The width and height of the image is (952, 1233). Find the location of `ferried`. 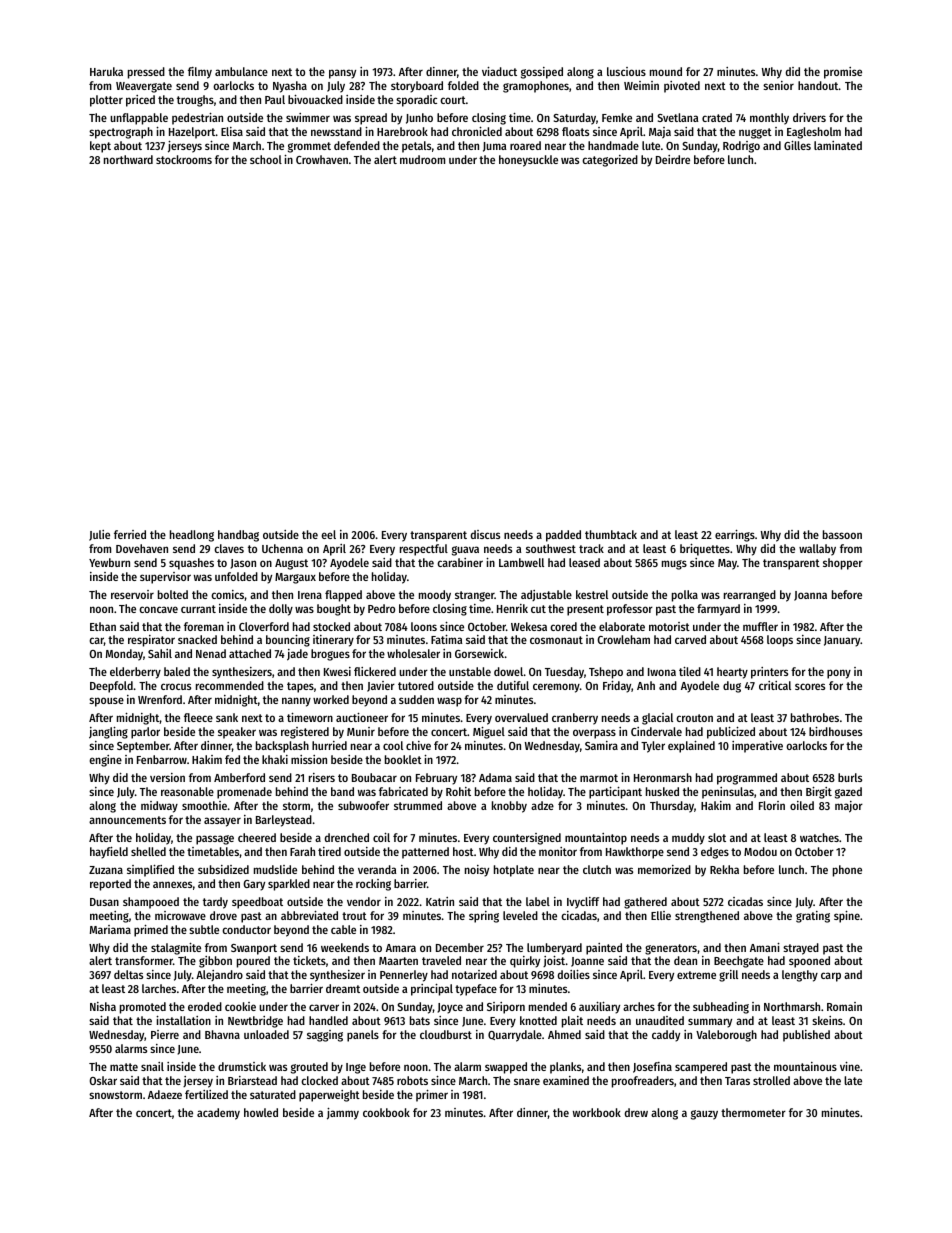

ferried is located at coordinates (130, 534).
